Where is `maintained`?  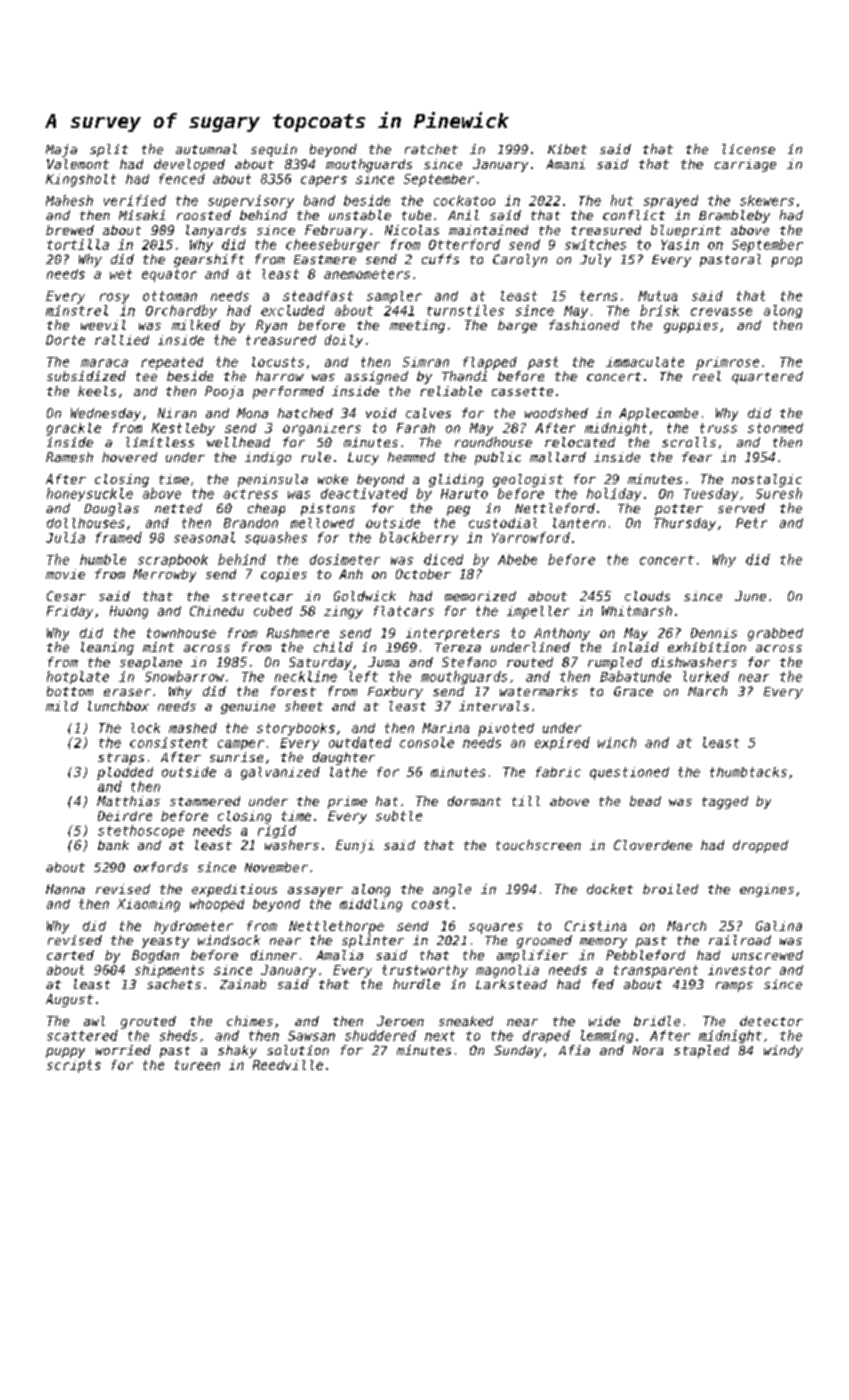 maintained is located at coordinates (488, 230).
